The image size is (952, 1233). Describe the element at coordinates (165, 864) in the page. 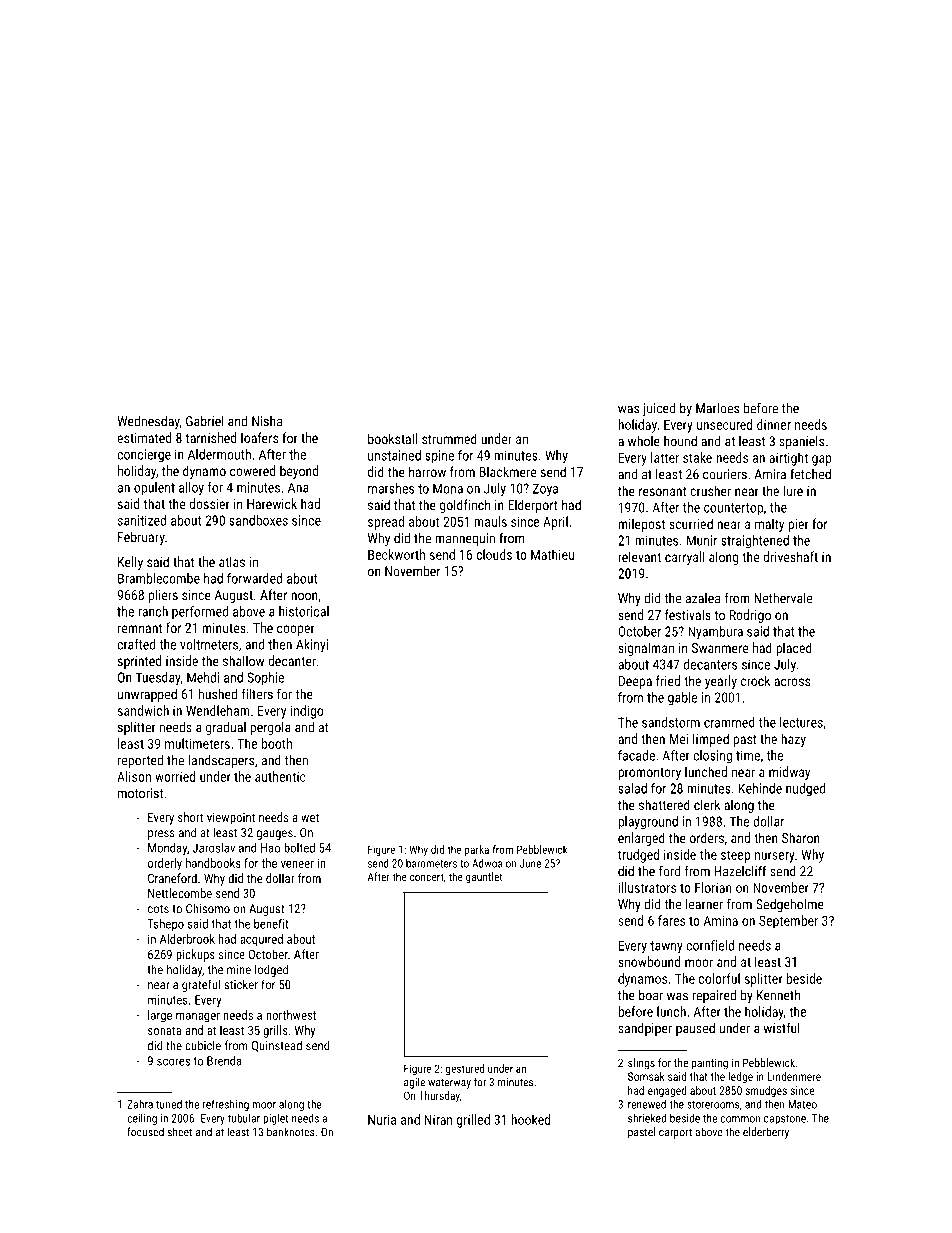

I see `orderly` at that location.
